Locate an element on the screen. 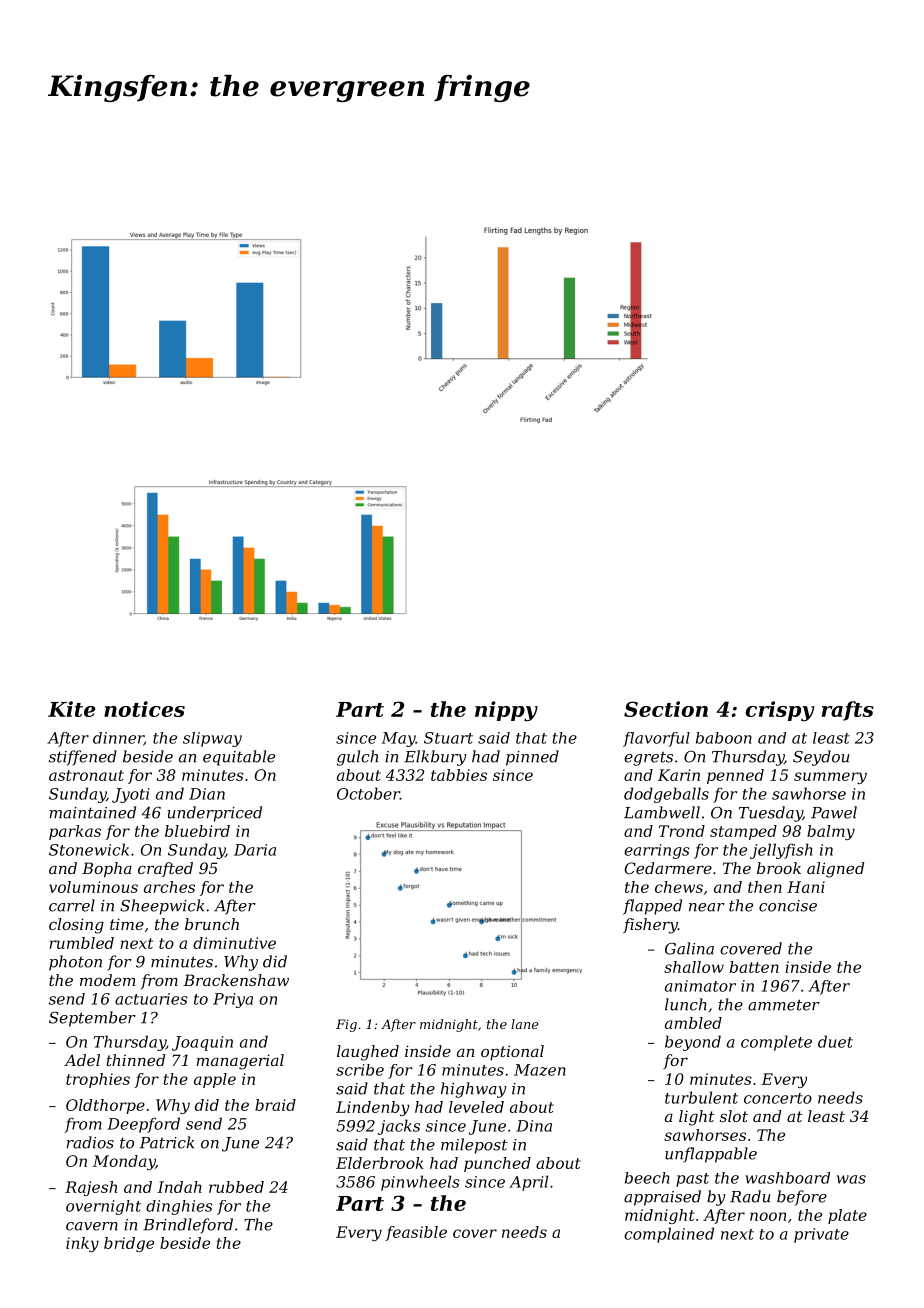 This screenshot has height=1308, width=924. Galina is located at coordinates (689, 948).
